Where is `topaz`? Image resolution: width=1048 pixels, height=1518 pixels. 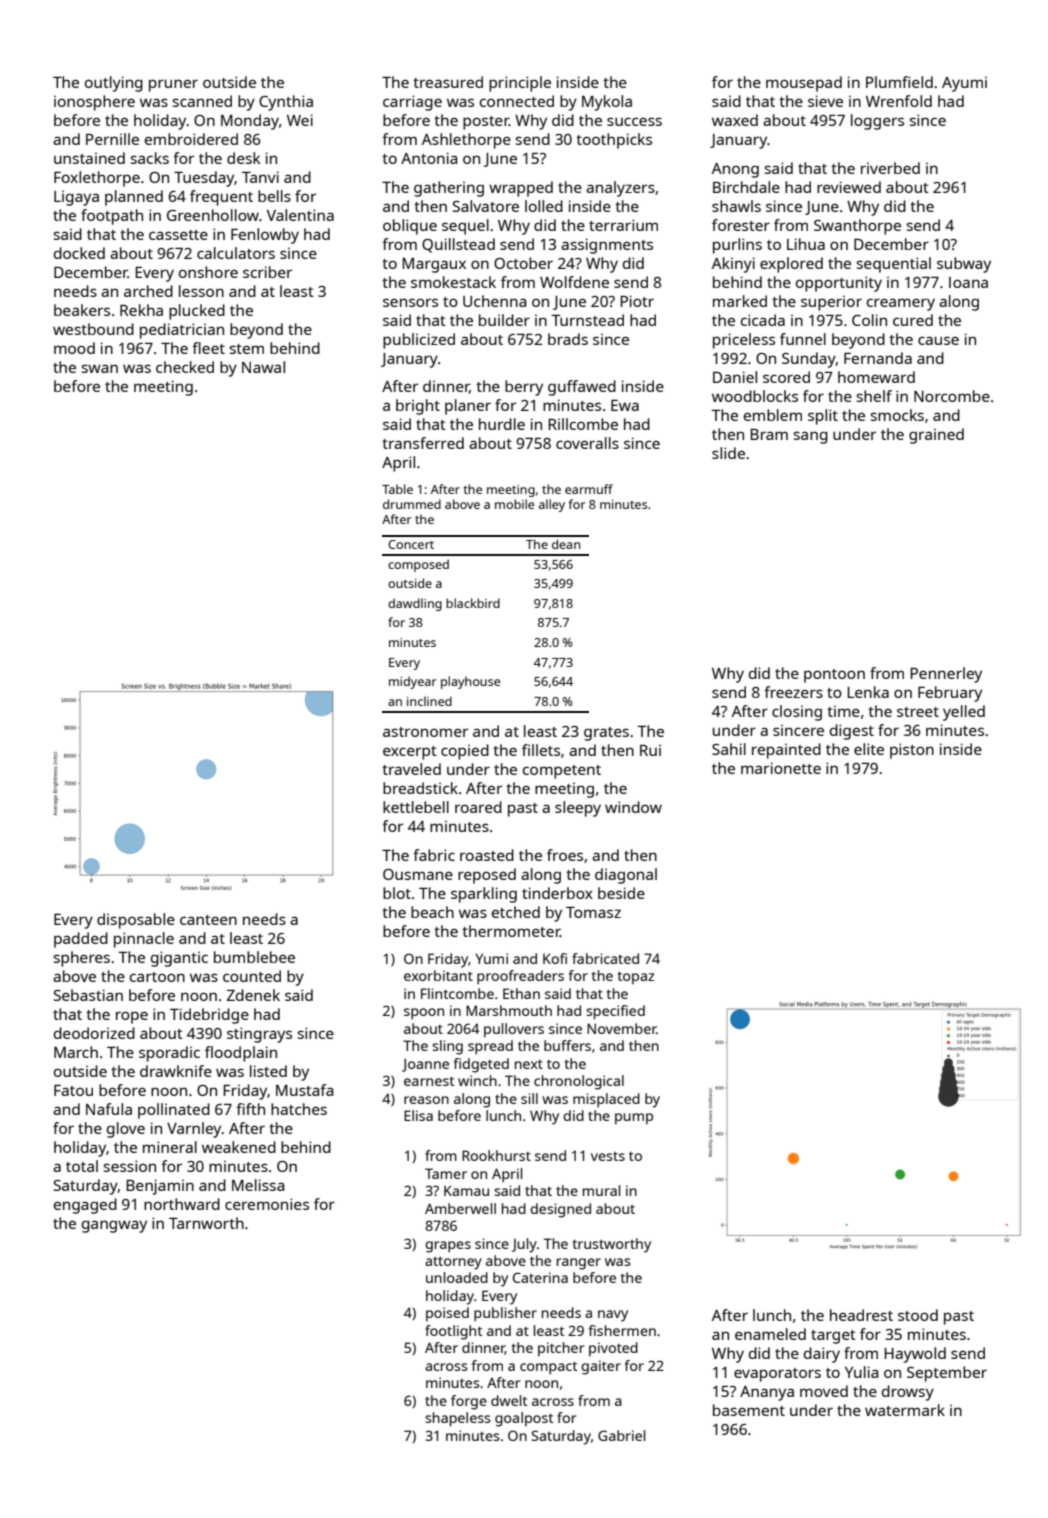
topaz is located at coordinates (636, 977).
